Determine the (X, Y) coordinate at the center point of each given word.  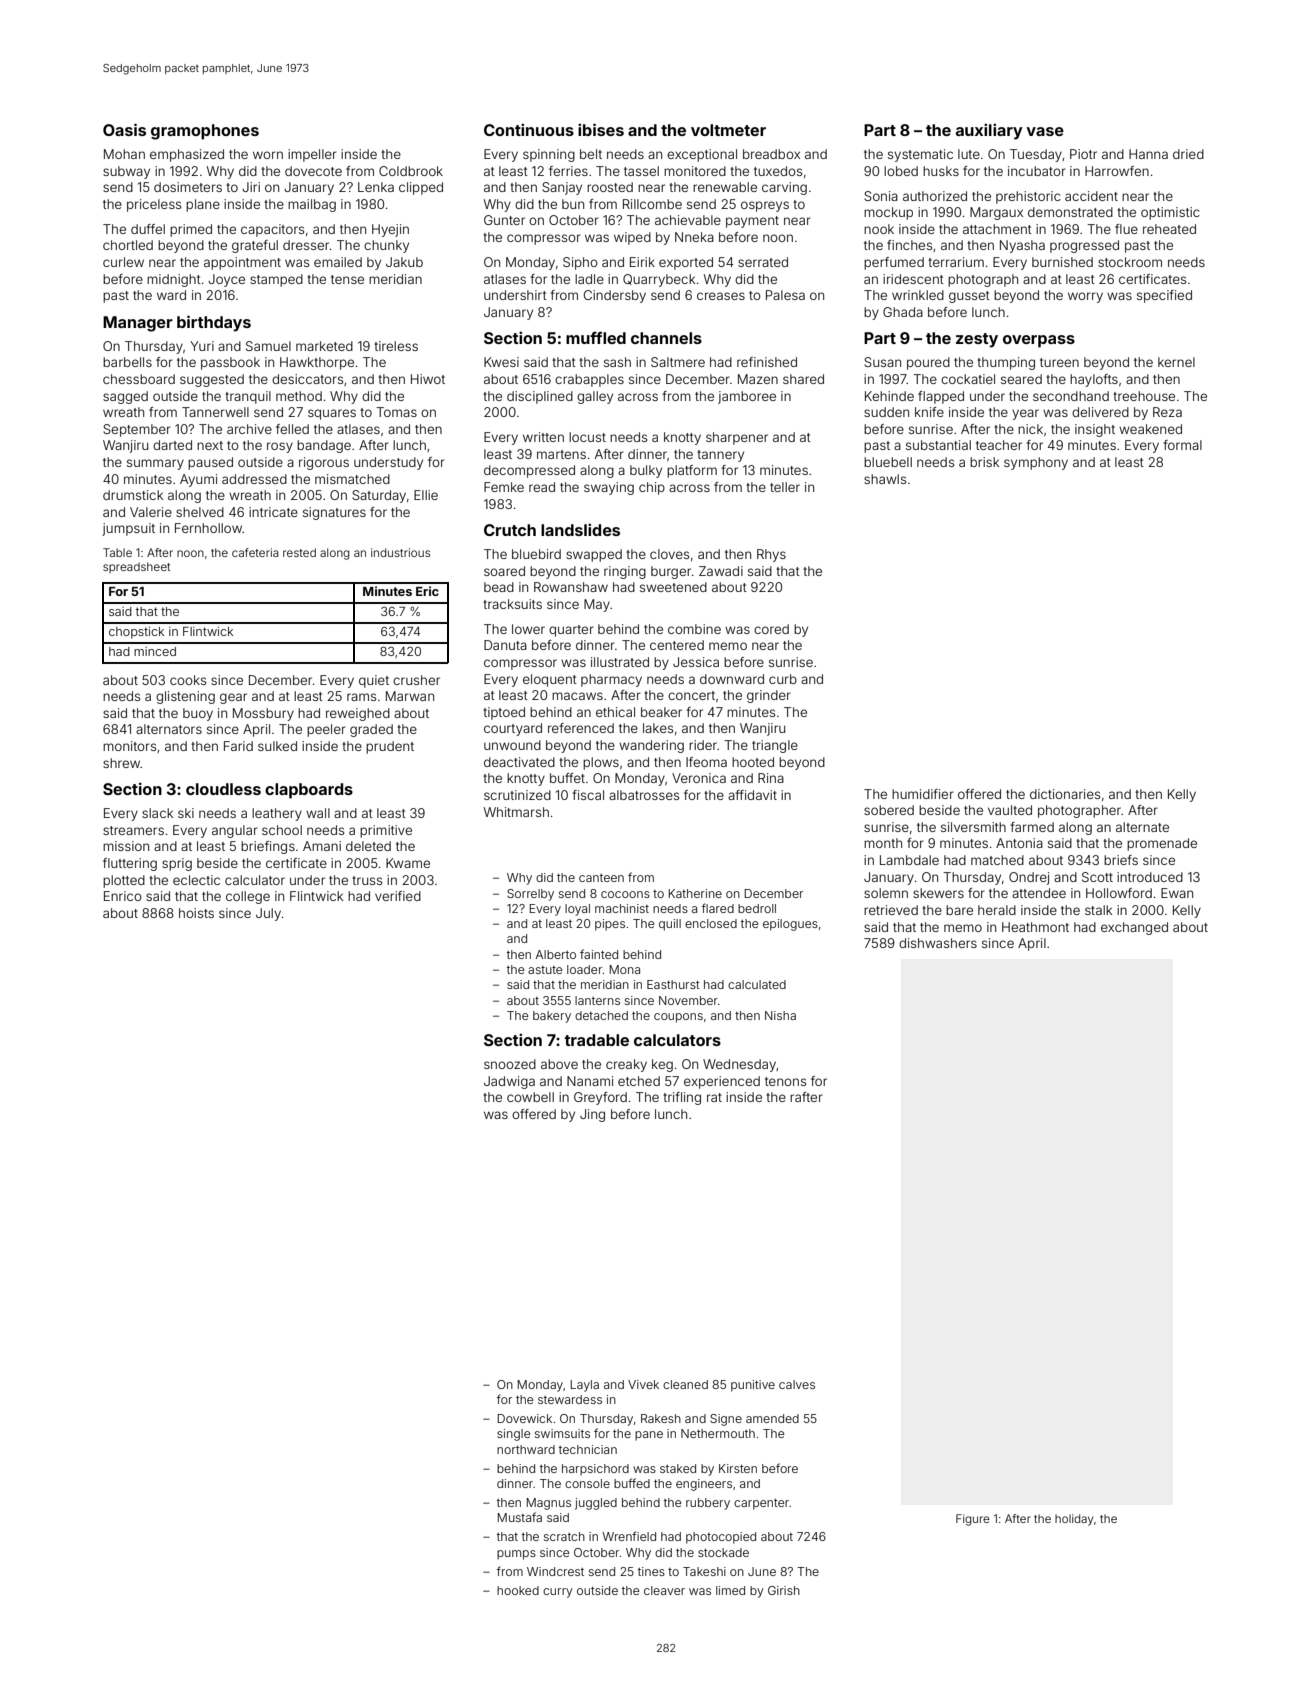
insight (1095, 430)
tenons (785, 1081)
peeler (326, 730)
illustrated (620, 662)
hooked (518, 1590)
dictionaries (1065, 794)
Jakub (404, 262)
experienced (722, 1082)
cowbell (530, 1097)
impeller (312, 155)
